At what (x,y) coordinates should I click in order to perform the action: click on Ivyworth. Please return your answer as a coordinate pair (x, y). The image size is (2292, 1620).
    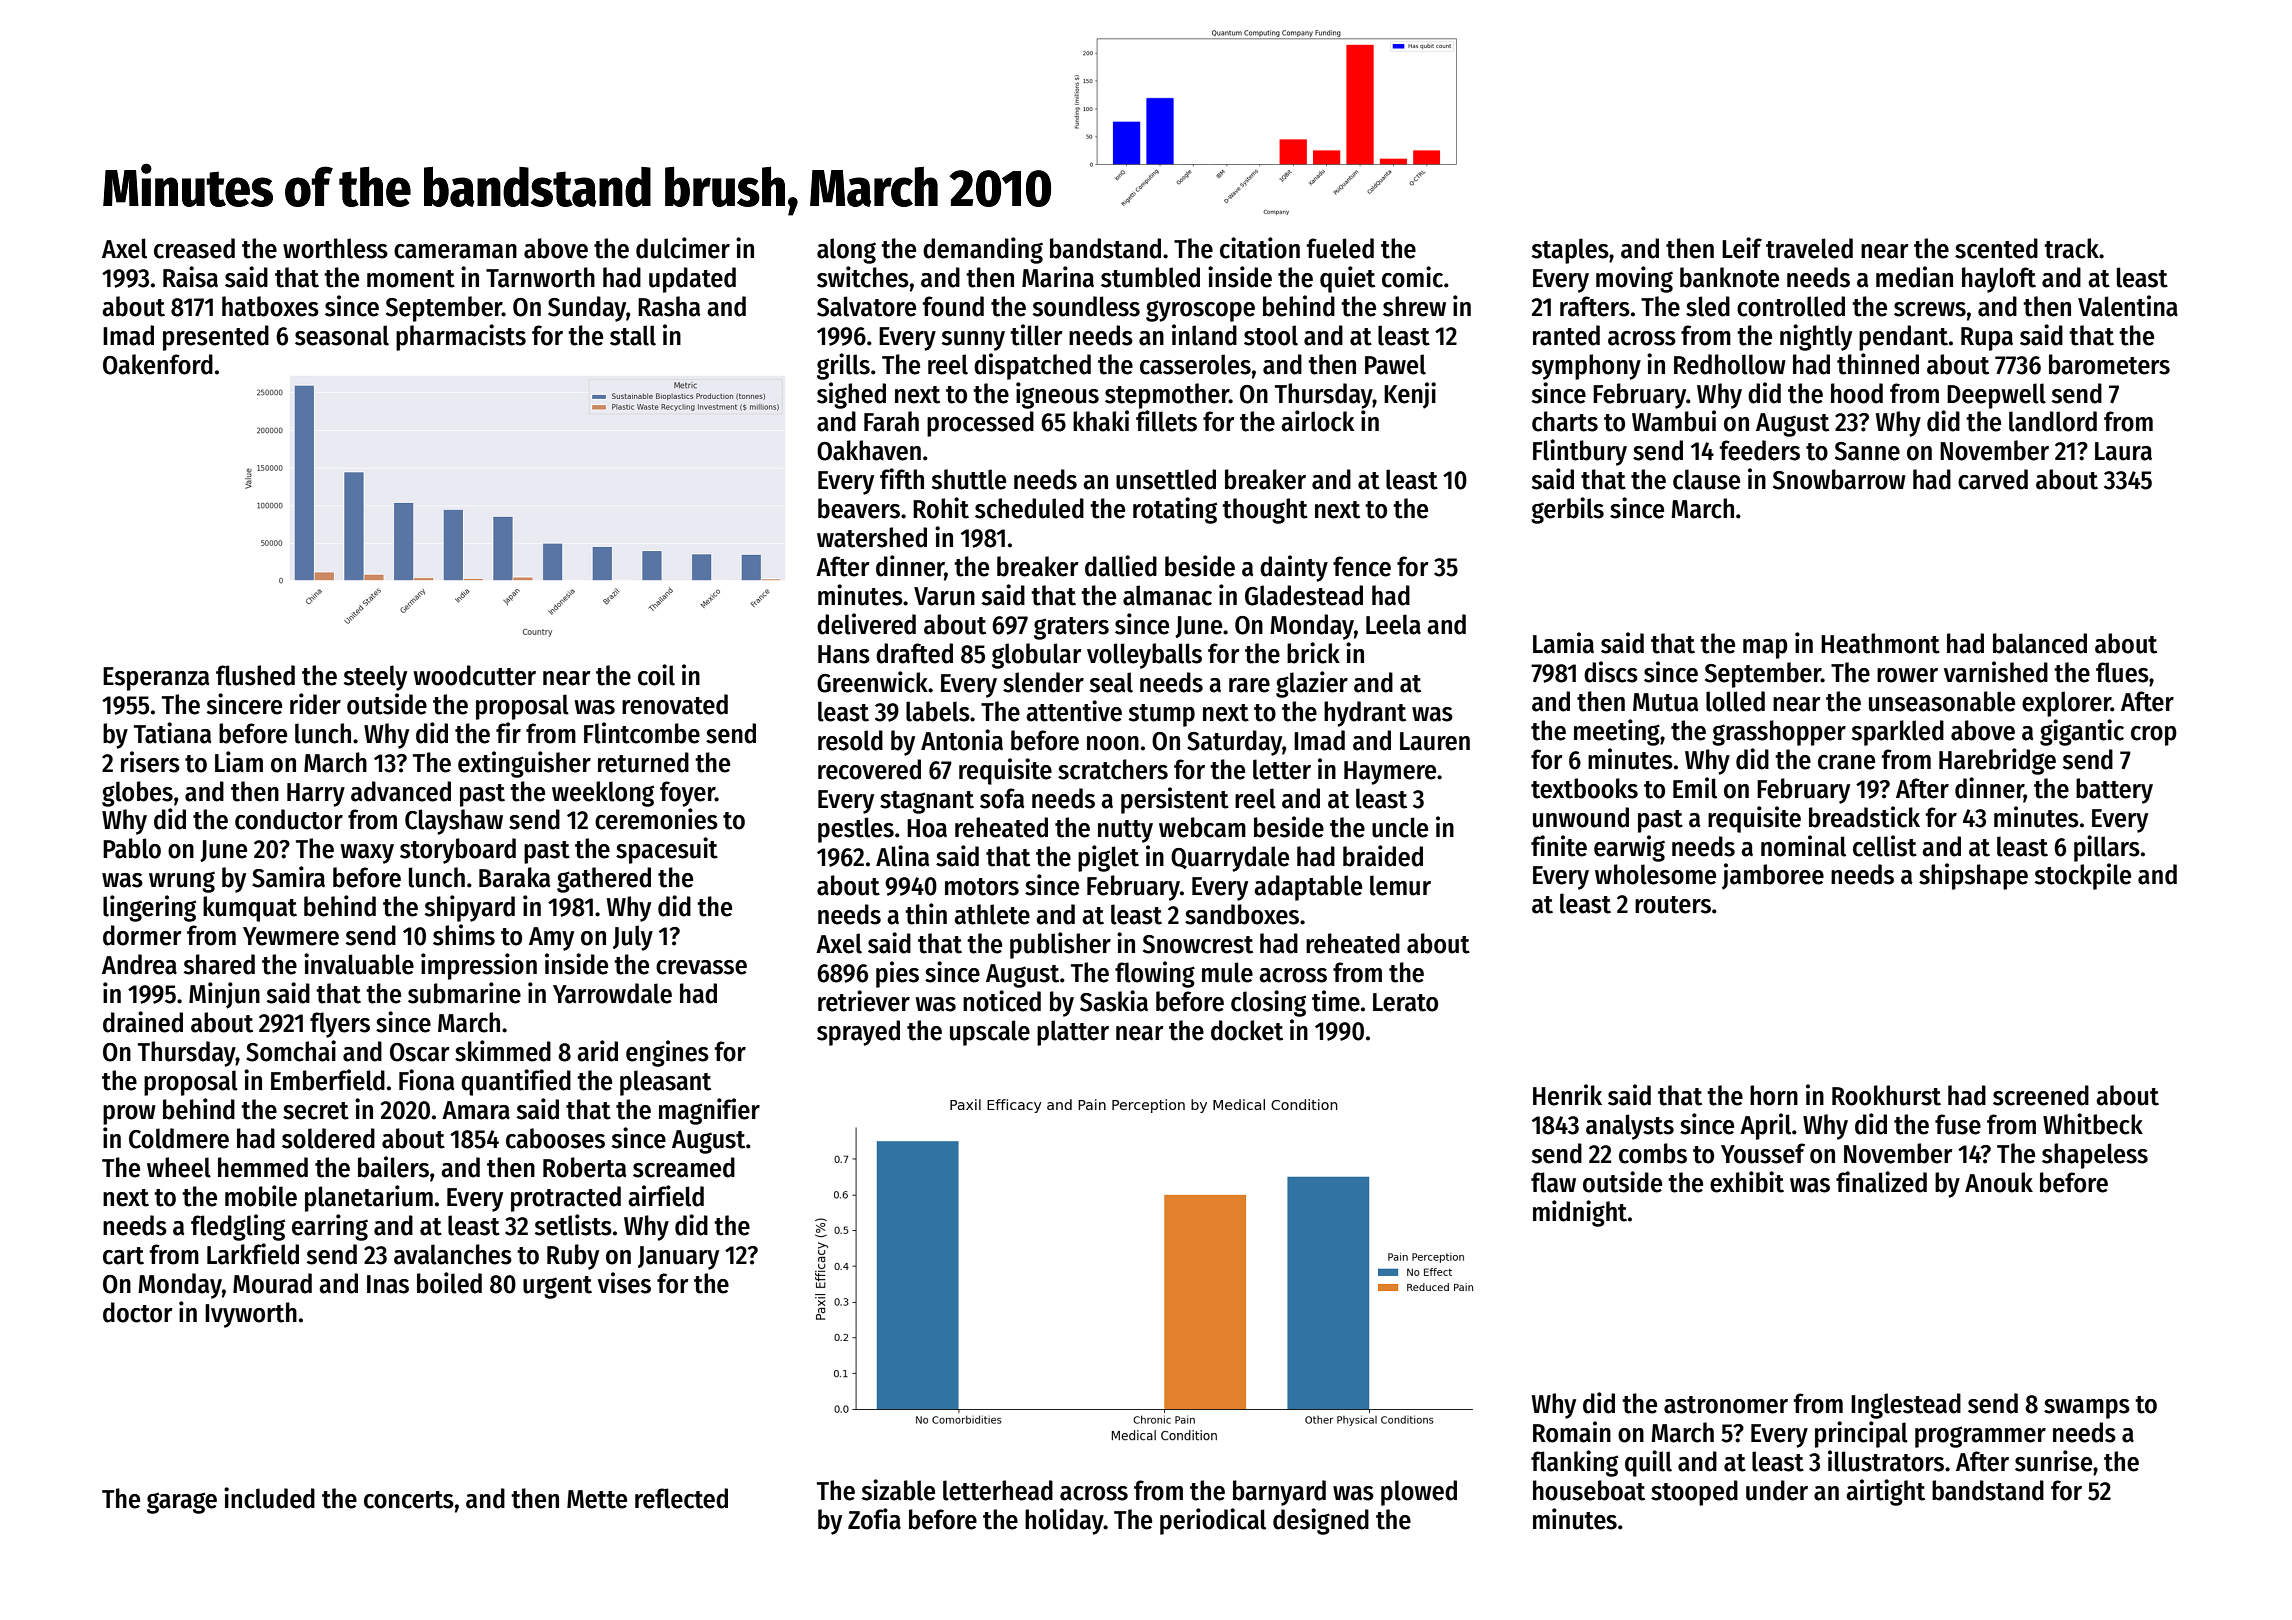
    Looking at the image, I should click on (251, 1315).
